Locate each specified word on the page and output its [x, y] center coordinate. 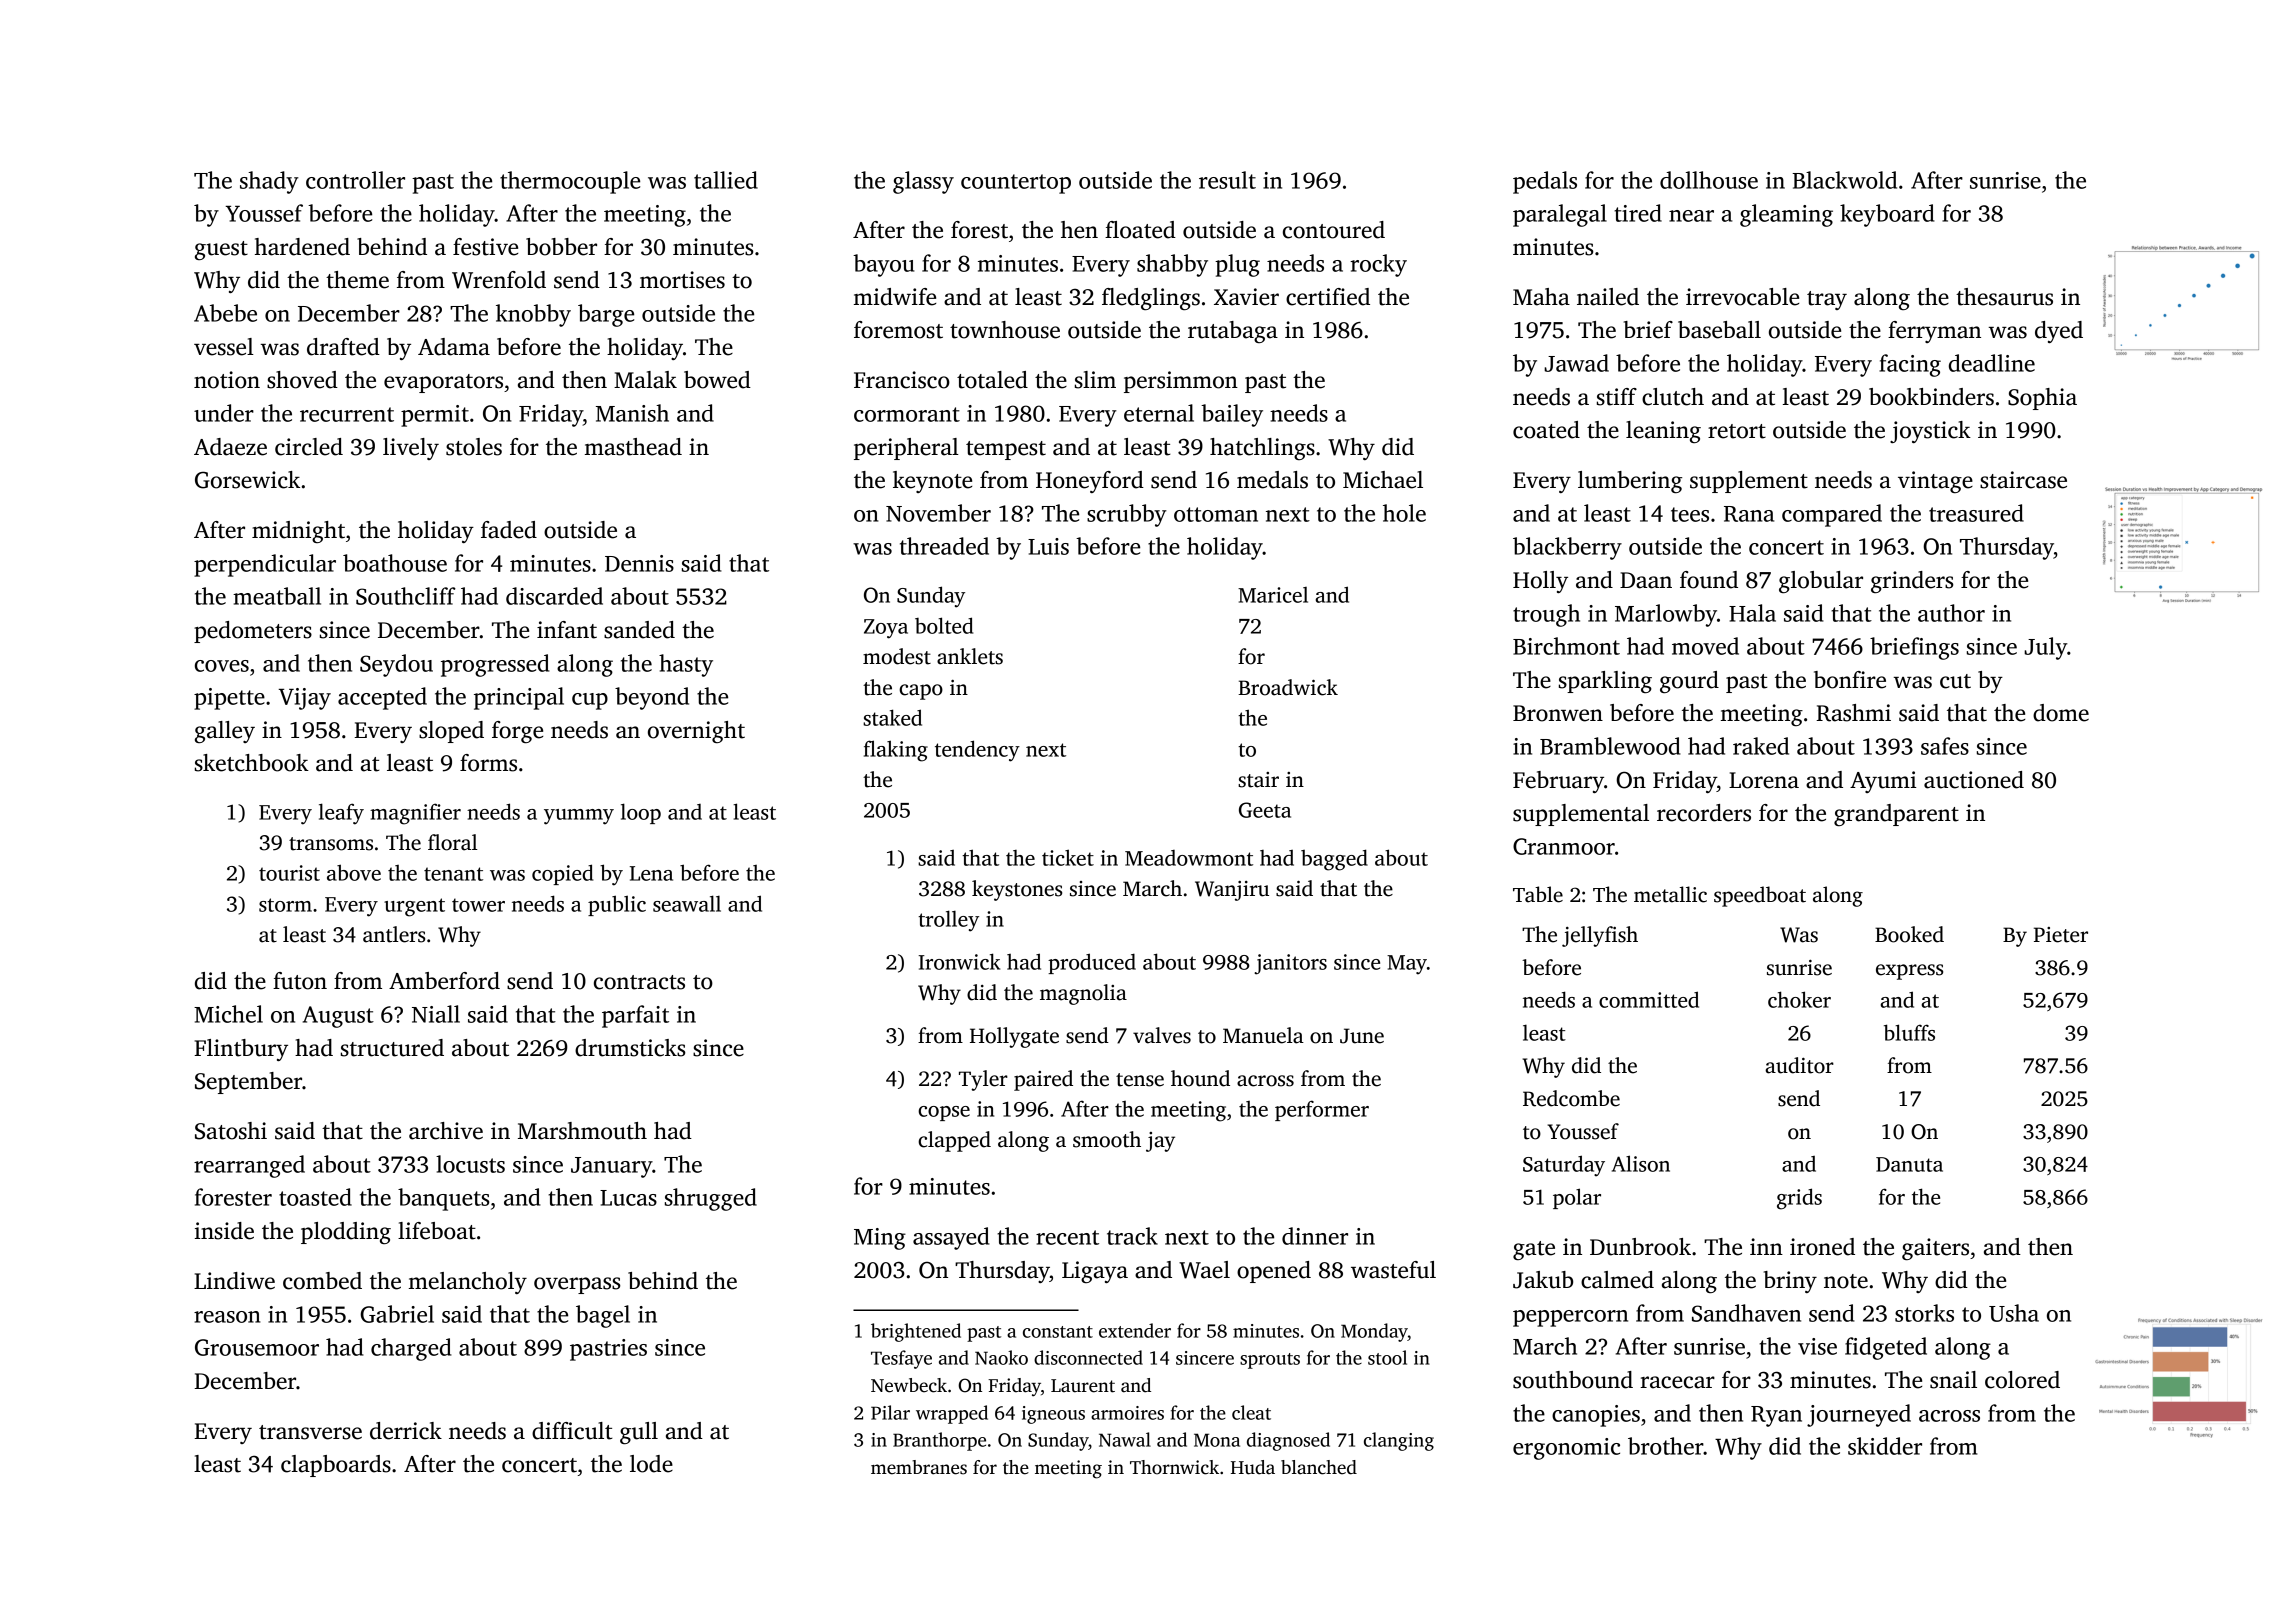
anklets [970, 656]
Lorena [1764, 780]
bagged [1334, 860]
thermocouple [570, 182]
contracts [639, 982]
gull [639, 1433]
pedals [1545, 182]
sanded [639, 630]
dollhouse [1709, 180]
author [1951, 613]
